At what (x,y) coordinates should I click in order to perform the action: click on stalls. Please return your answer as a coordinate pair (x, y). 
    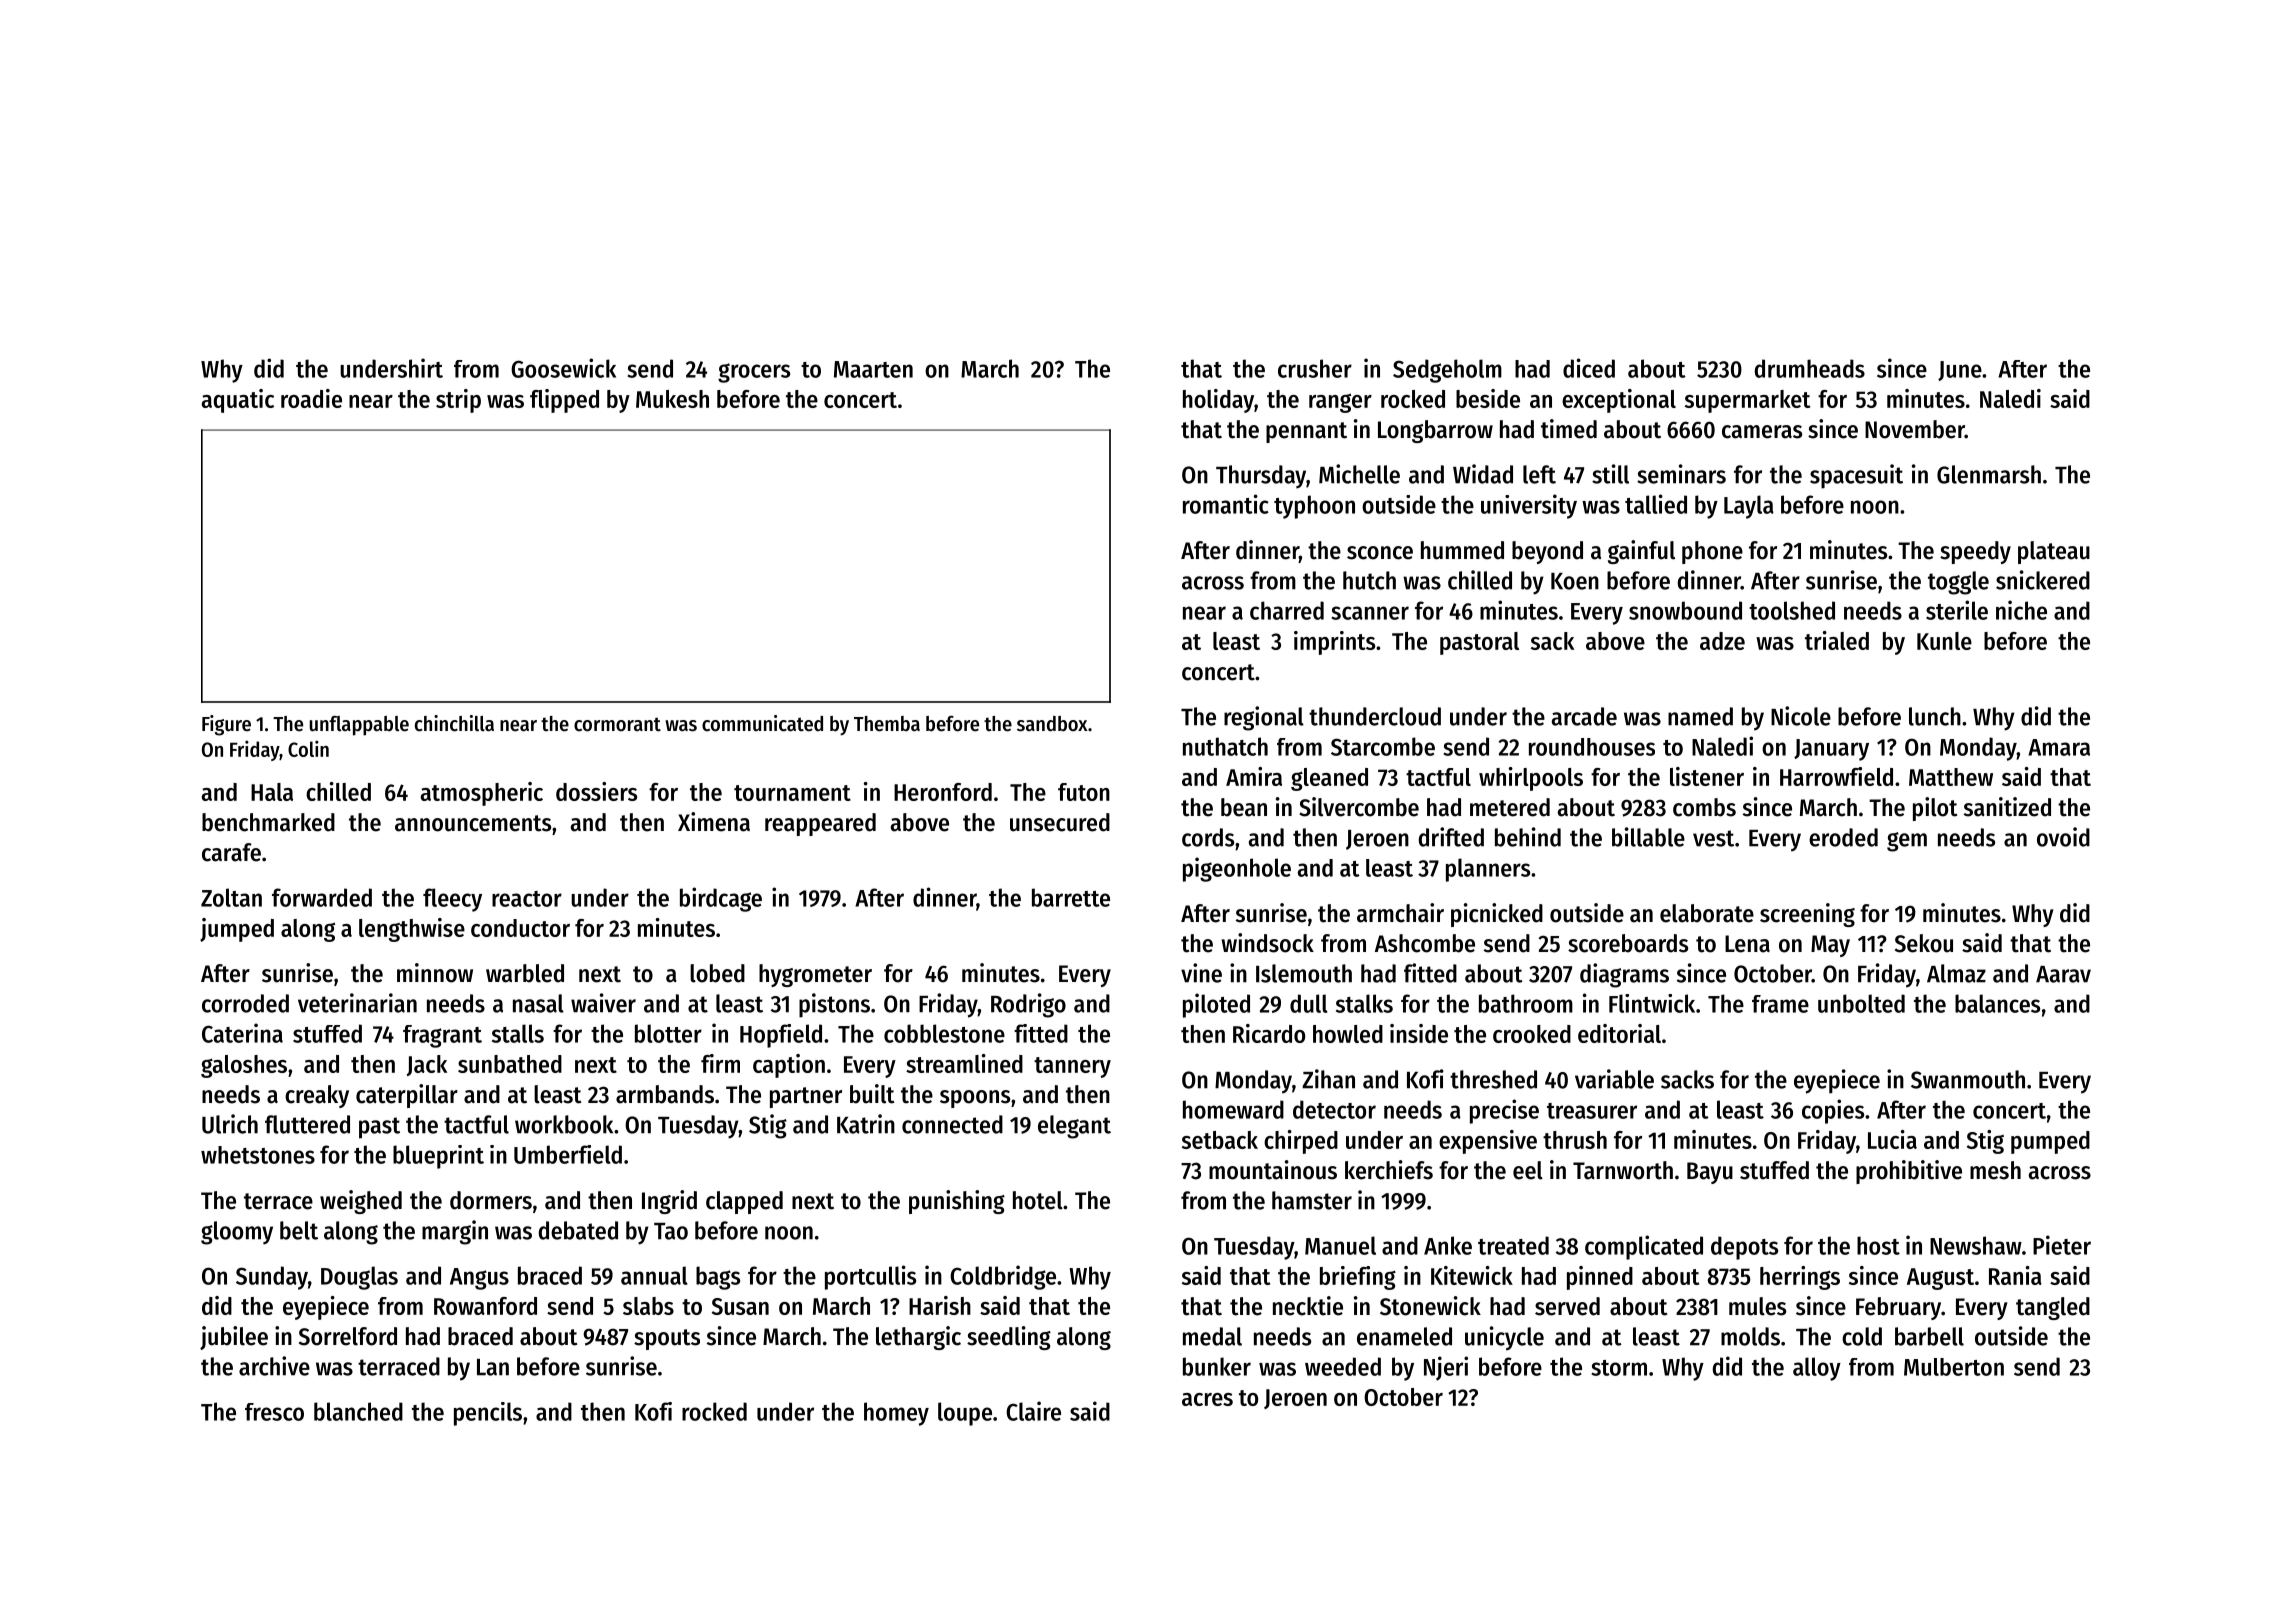
    Looking at the image, I should click on (518, 1033).
